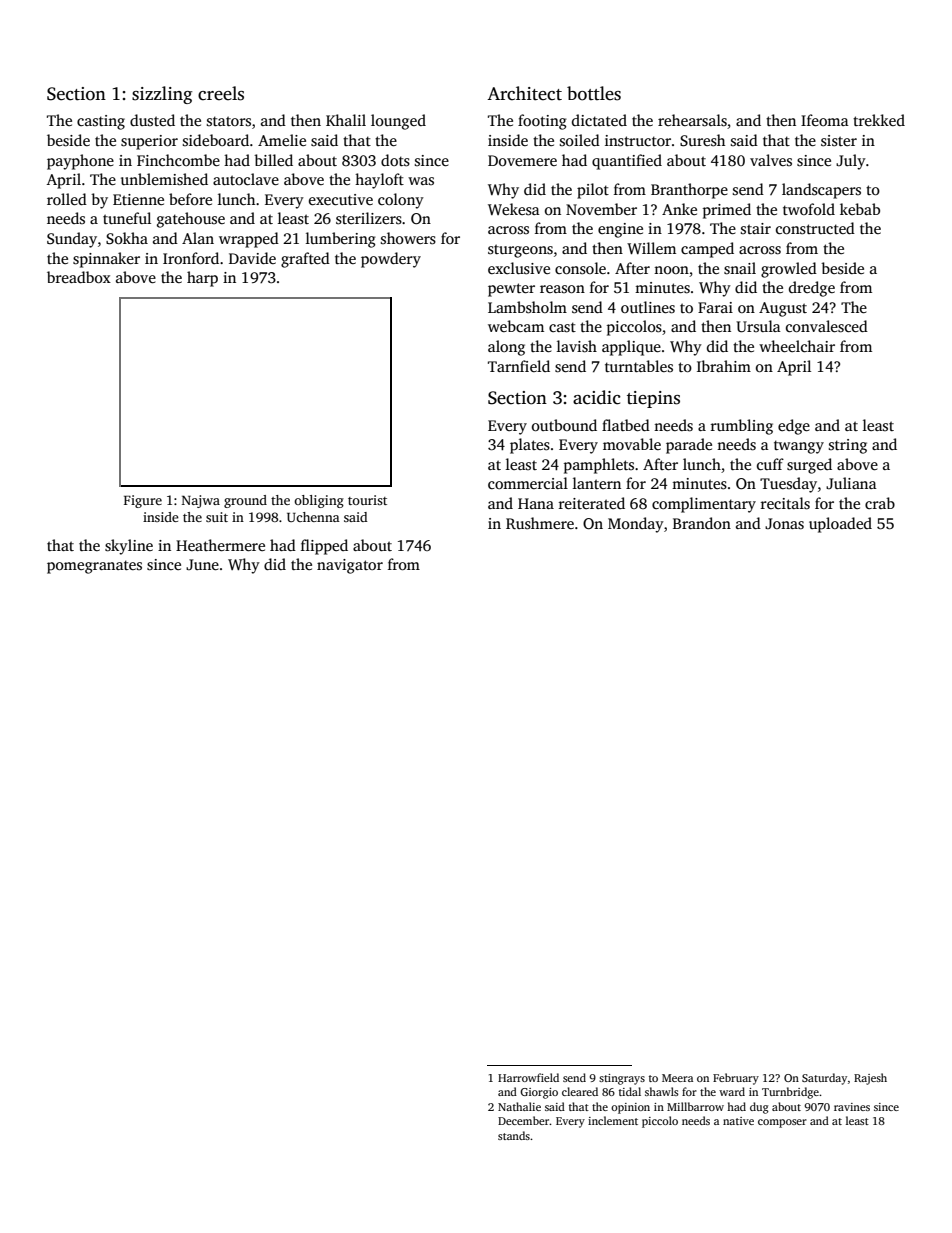  What do you see at coordinates (162, 95) in the document?
I see `sizzling` at bounding box center [162, 95].
